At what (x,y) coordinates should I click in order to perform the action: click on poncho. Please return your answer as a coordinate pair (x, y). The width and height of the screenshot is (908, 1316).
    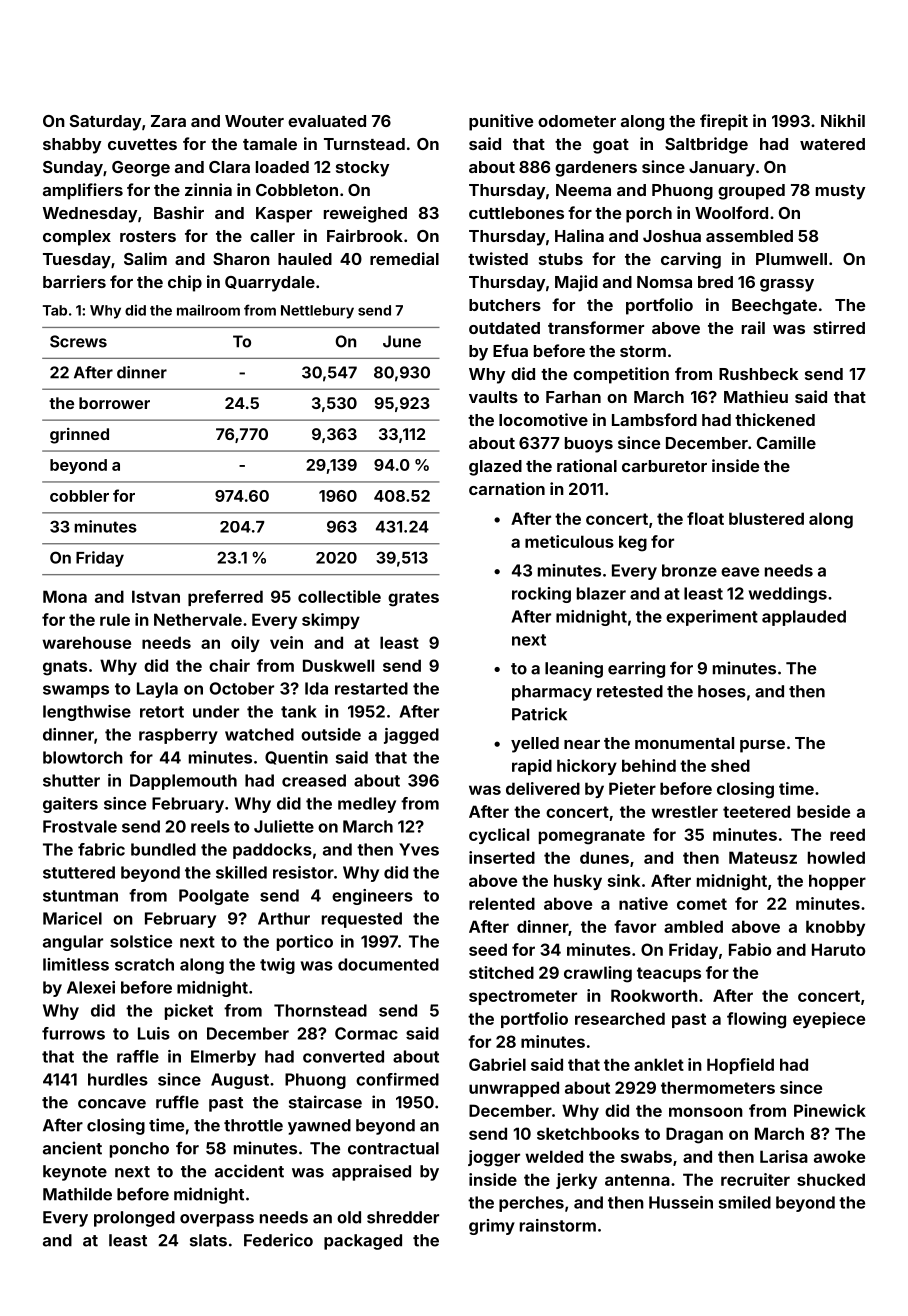
    Looking at the image, I should click on (139, 1150).
